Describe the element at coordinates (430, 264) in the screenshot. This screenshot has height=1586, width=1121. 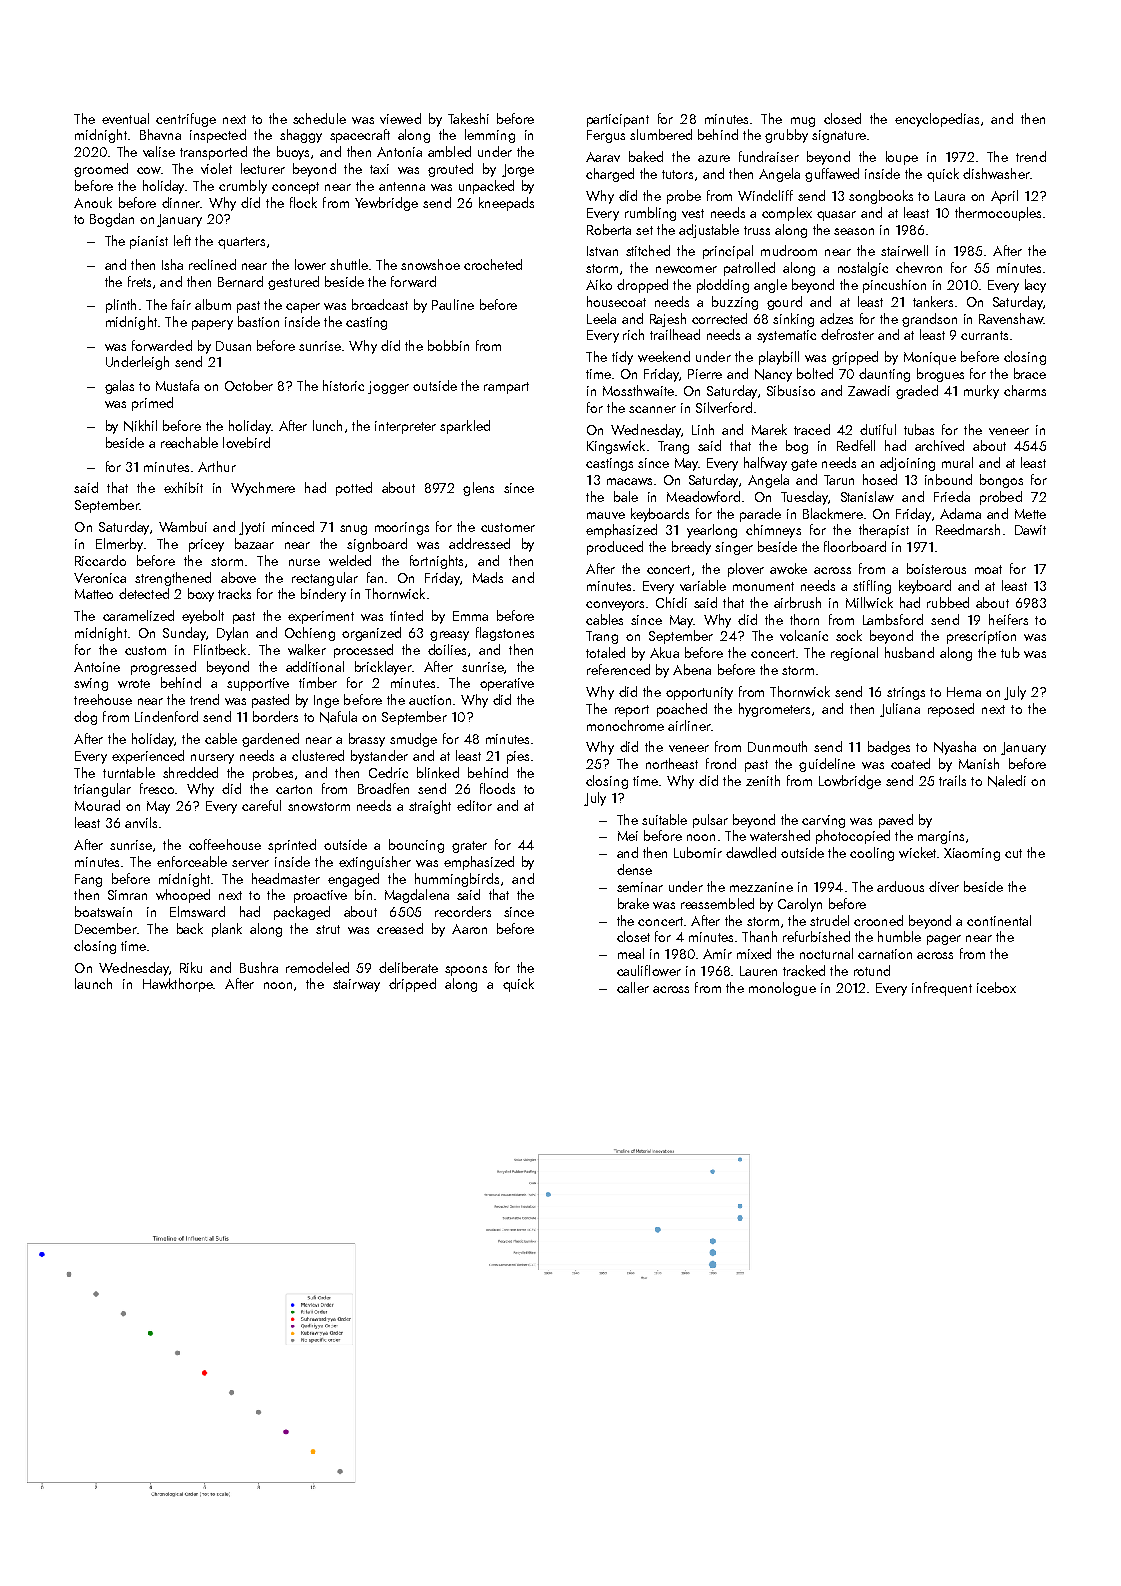
I see `snowshoe` at that location.
